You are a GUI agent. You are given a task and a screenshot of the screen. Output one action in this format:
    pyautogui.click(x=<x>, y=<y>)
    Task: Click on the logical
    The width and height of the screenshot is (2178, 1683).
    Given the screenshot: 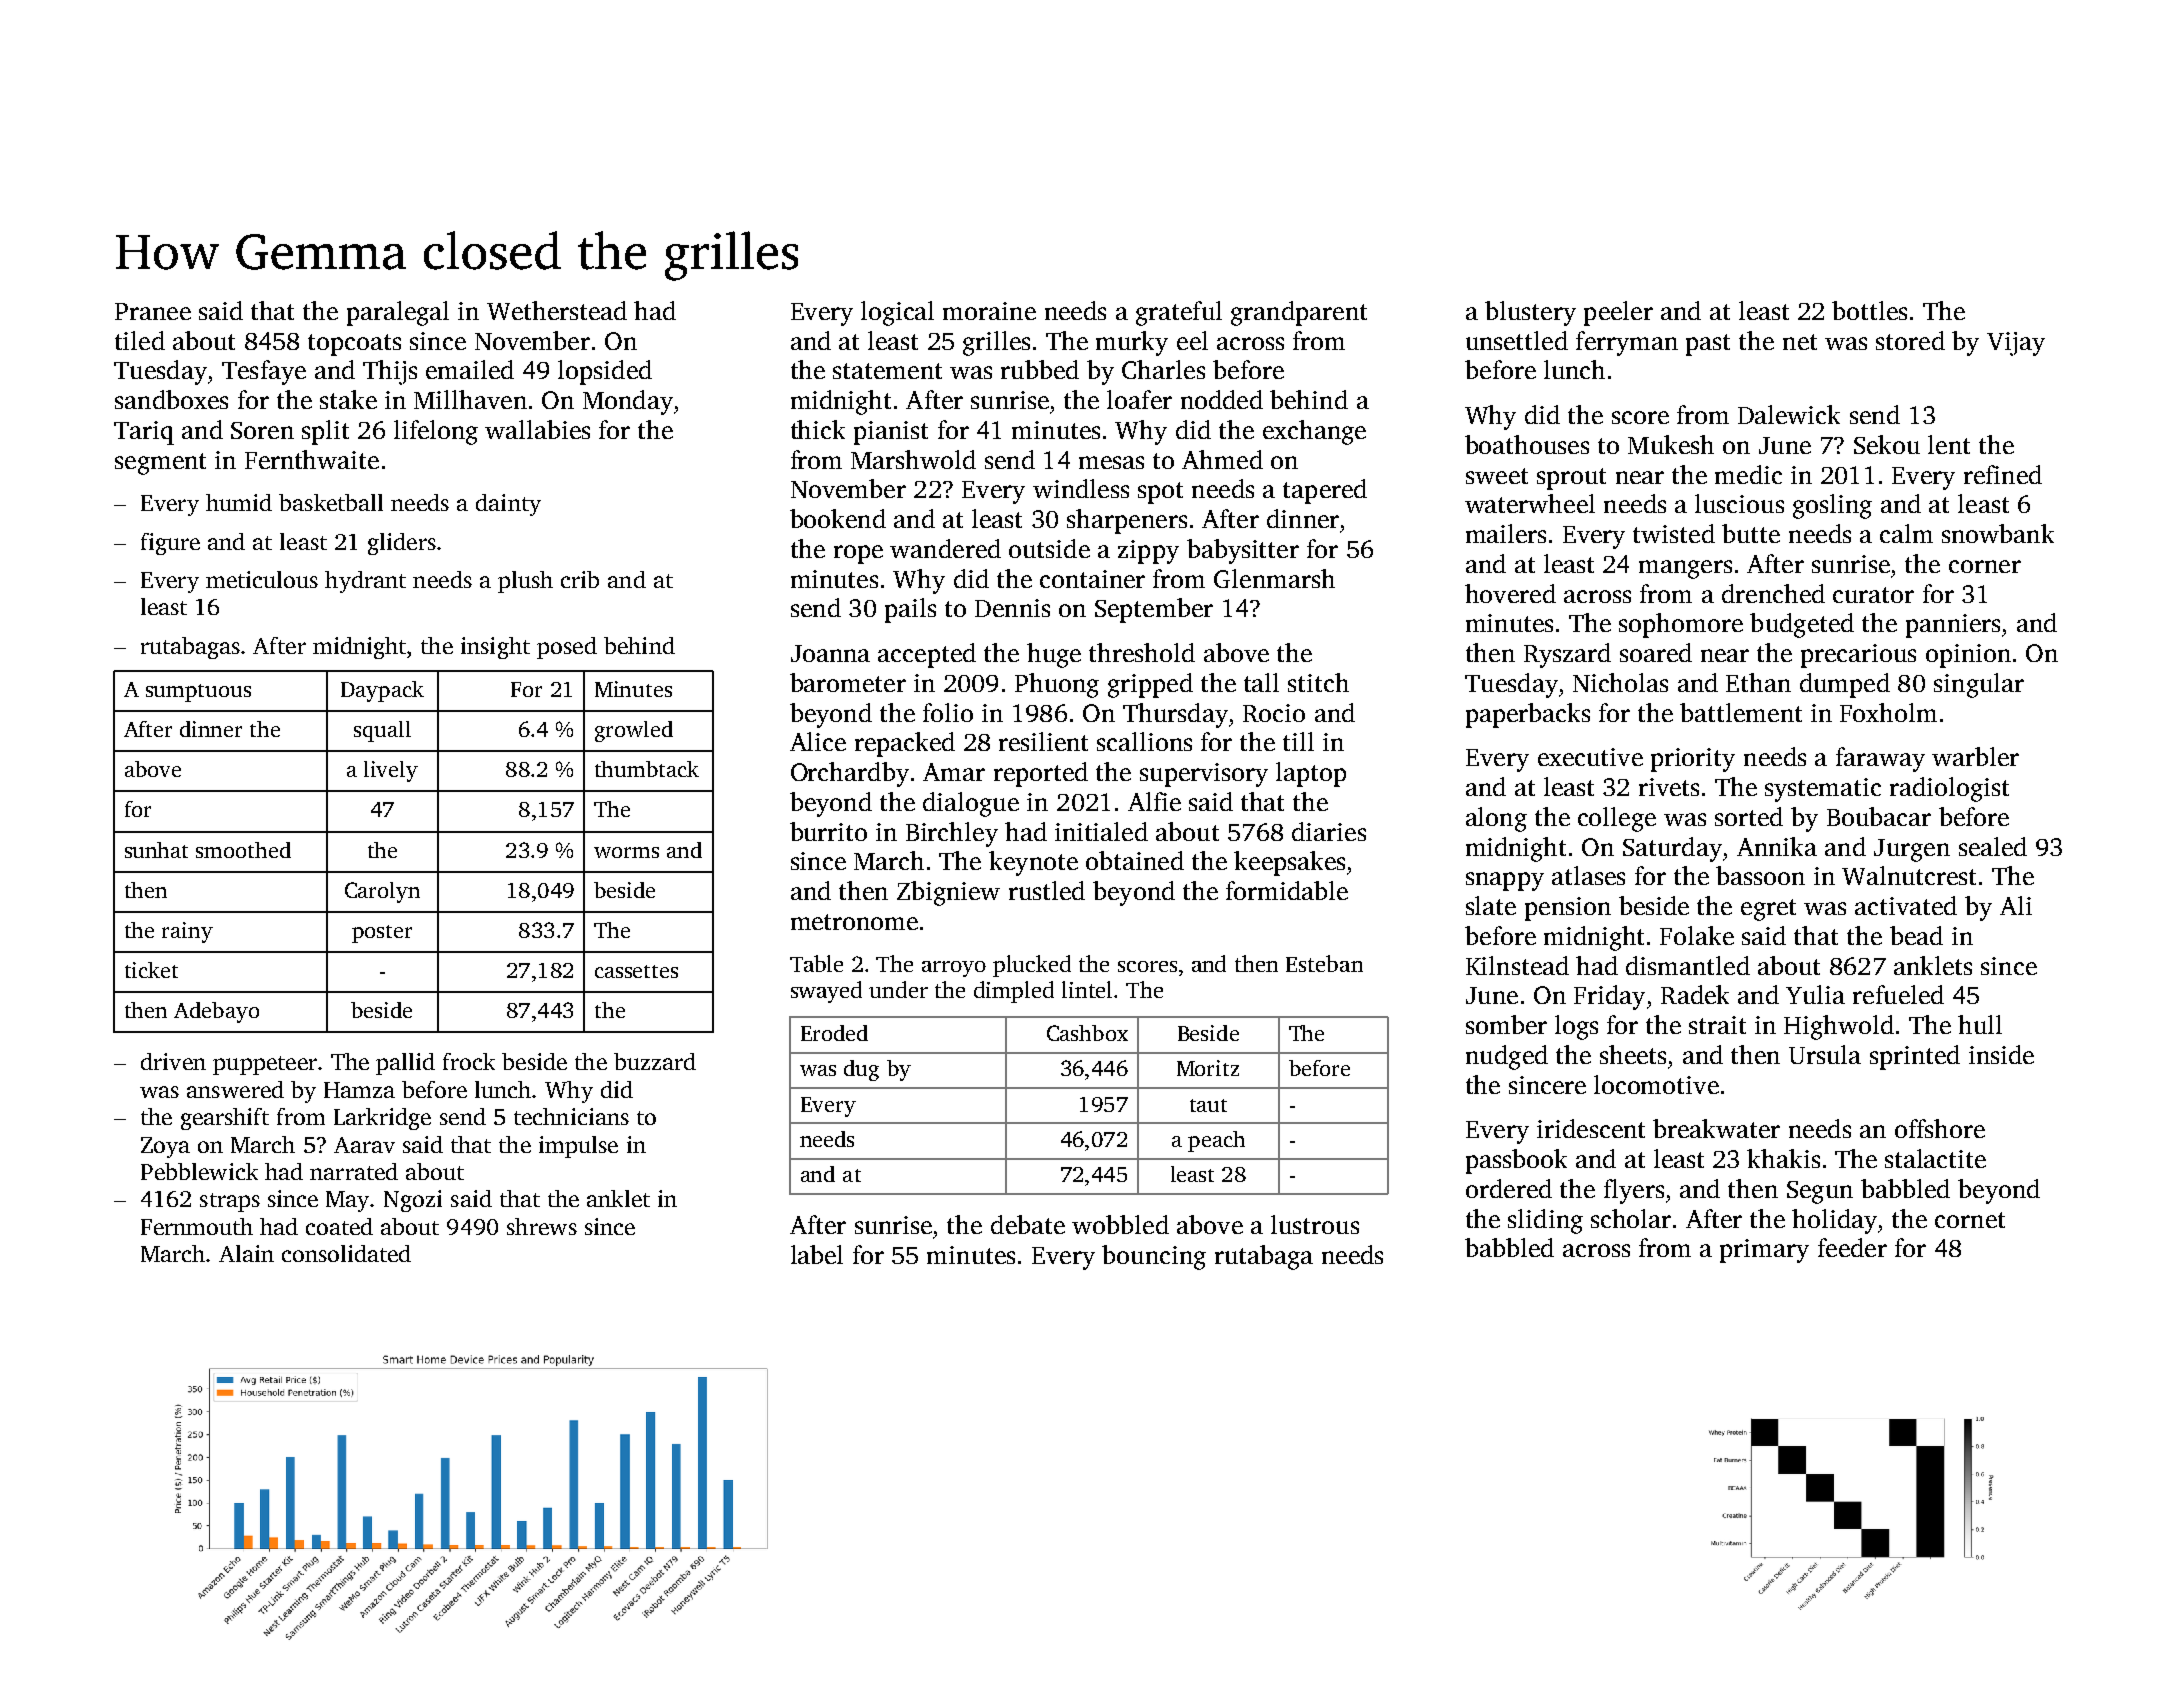 What is the action you would take?
    pyautogui.click(x=897, y=313)
